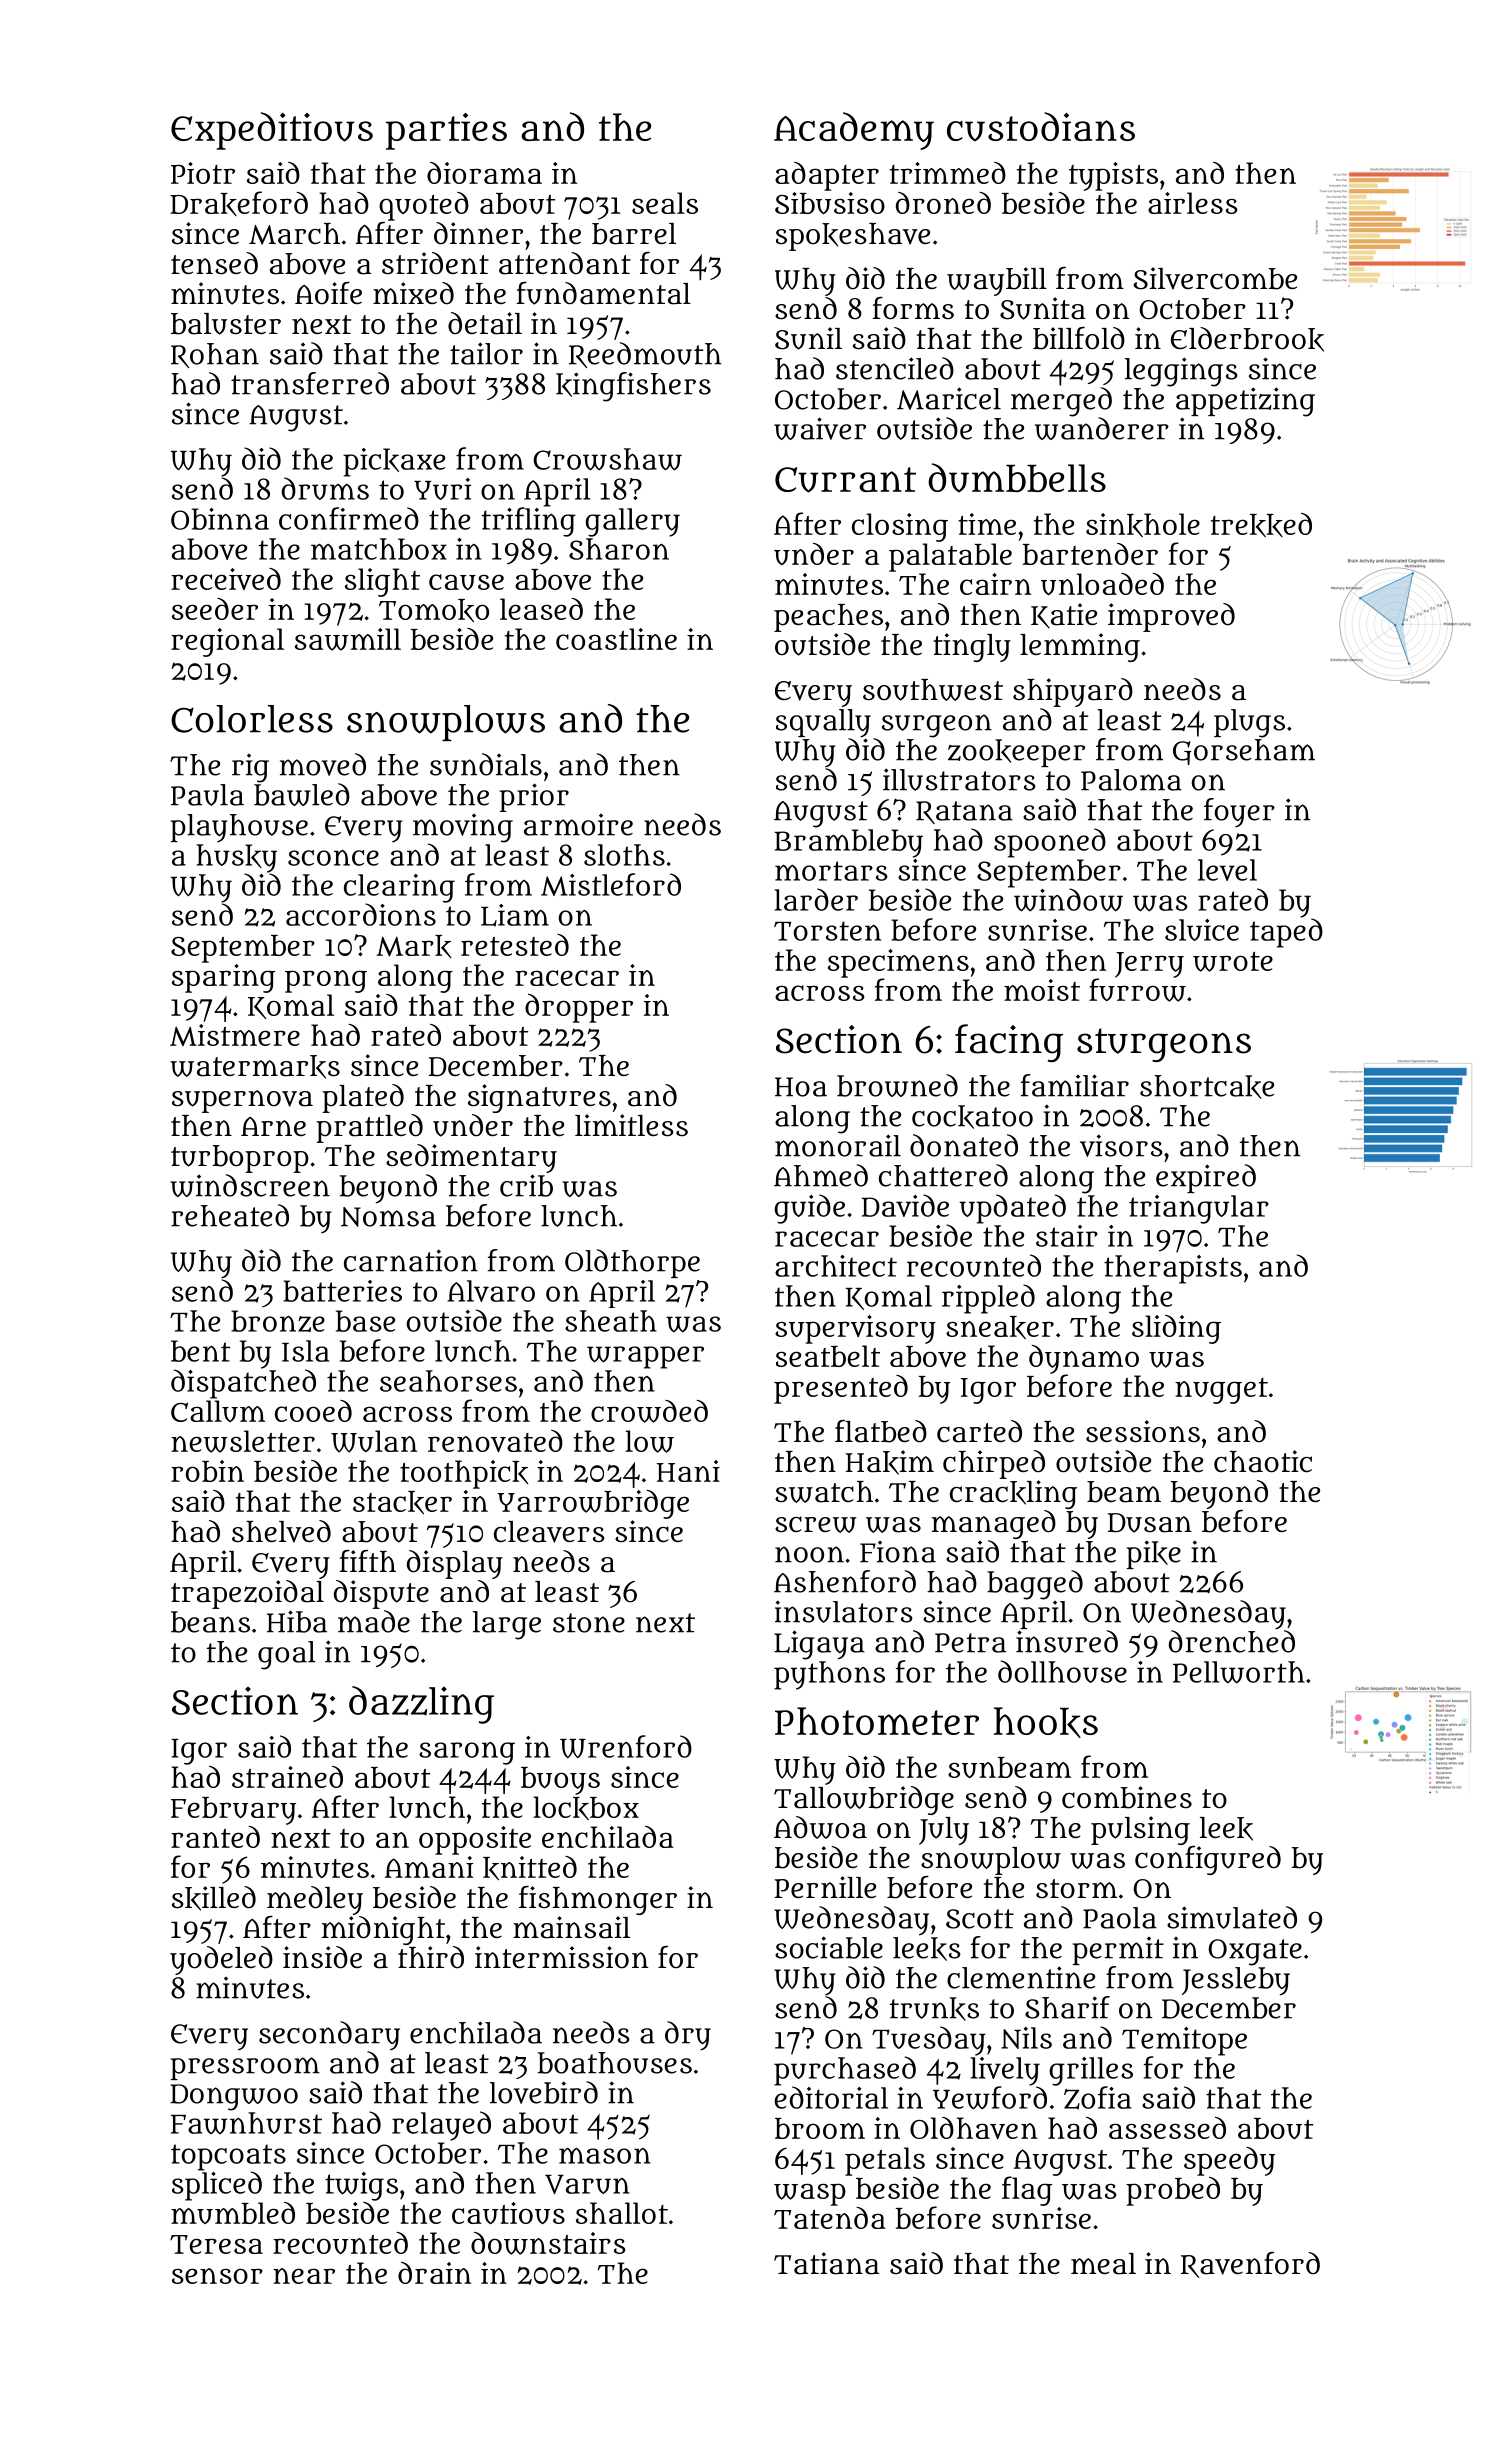  Describe the element at coordinates (203, 173) in the document. I see `Piotr` at that location.
